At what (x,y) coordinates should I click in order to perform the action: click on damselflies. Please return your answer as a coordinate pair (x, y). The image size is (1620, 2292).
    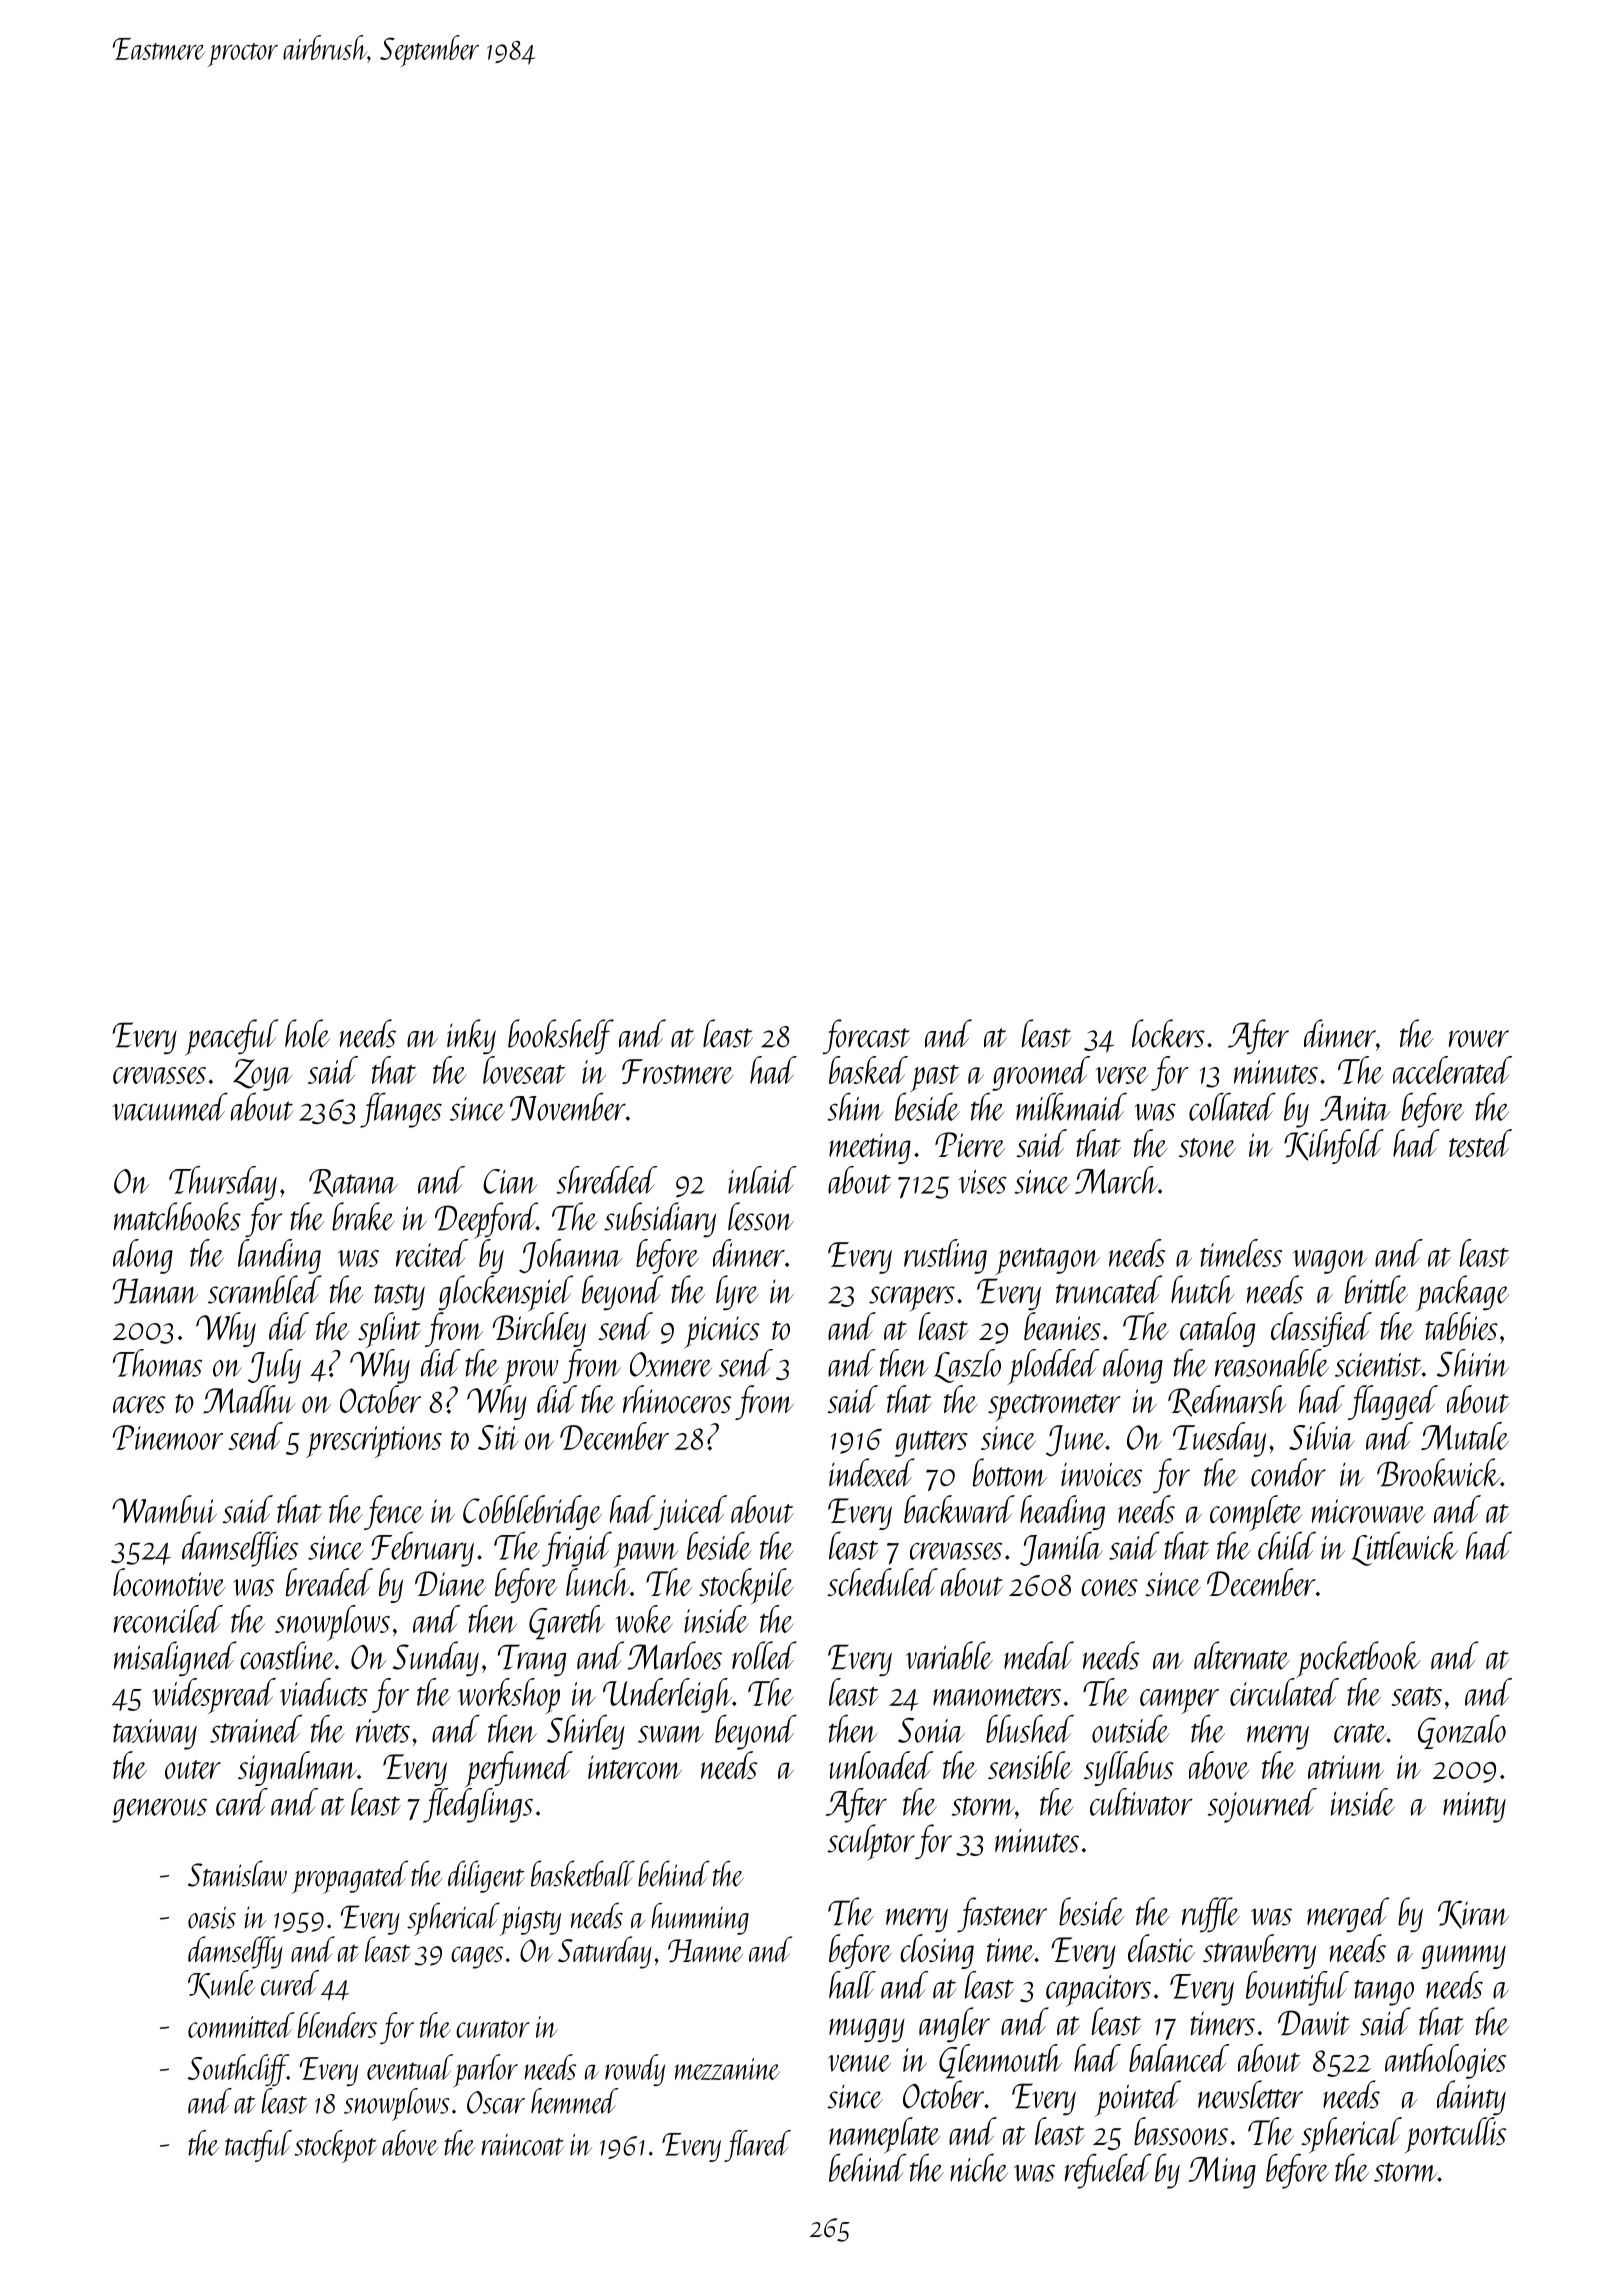
    Looking at the image, I should click on (240, 1549).
